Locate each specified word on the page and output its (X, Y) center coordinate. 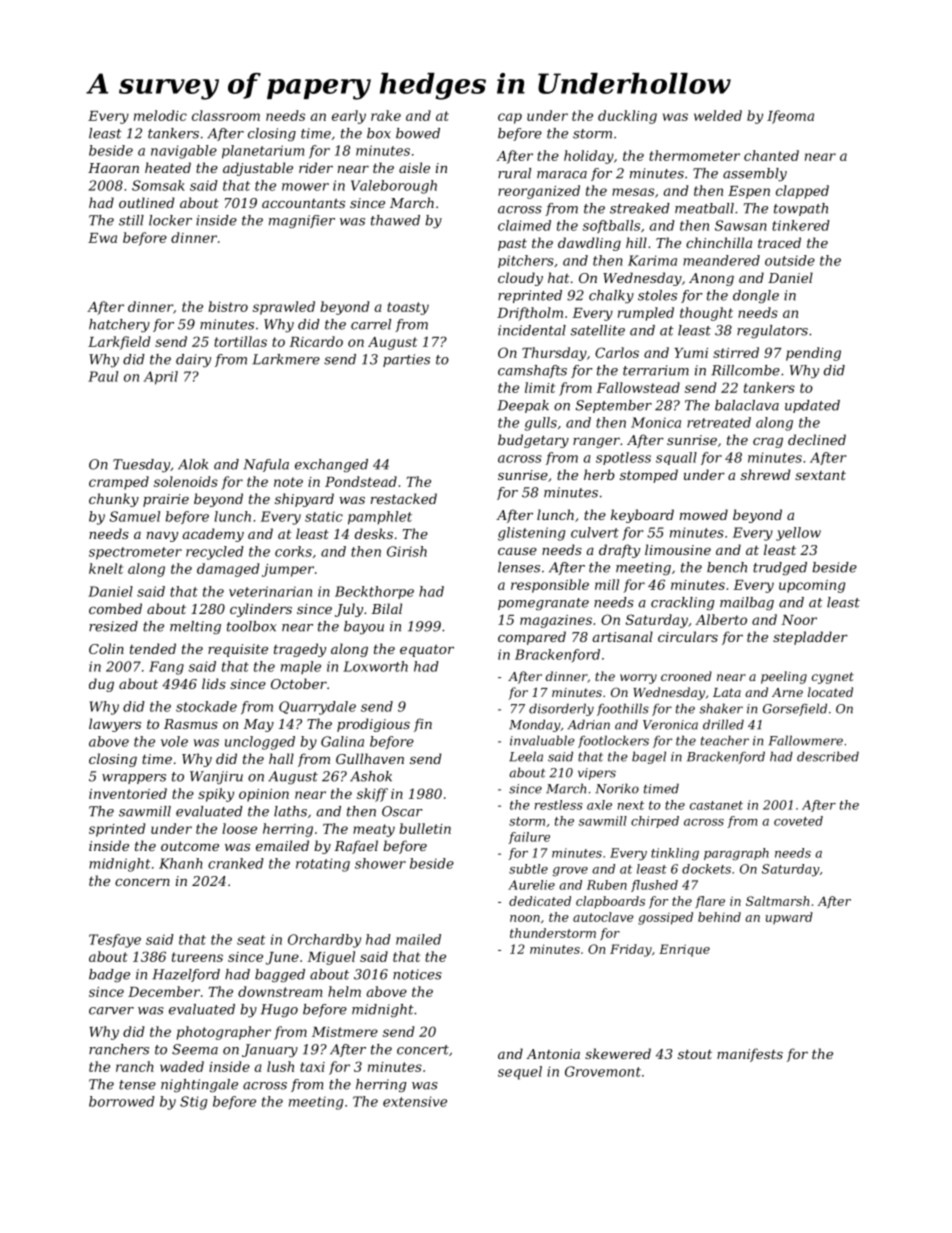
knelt (106, 568)
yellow (798, 534)
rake (386, 115)
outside (790, 260)
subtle (528, 869)
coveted (798, 821)
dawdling (589, 244)
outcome (190, 846)
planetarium (263, 152)
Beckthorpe (374, 592)
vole (174, 741)
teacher (725, 740)
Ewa (102, 238)
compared (532, 638)
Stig (193, 1103)
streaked (640, 208)
